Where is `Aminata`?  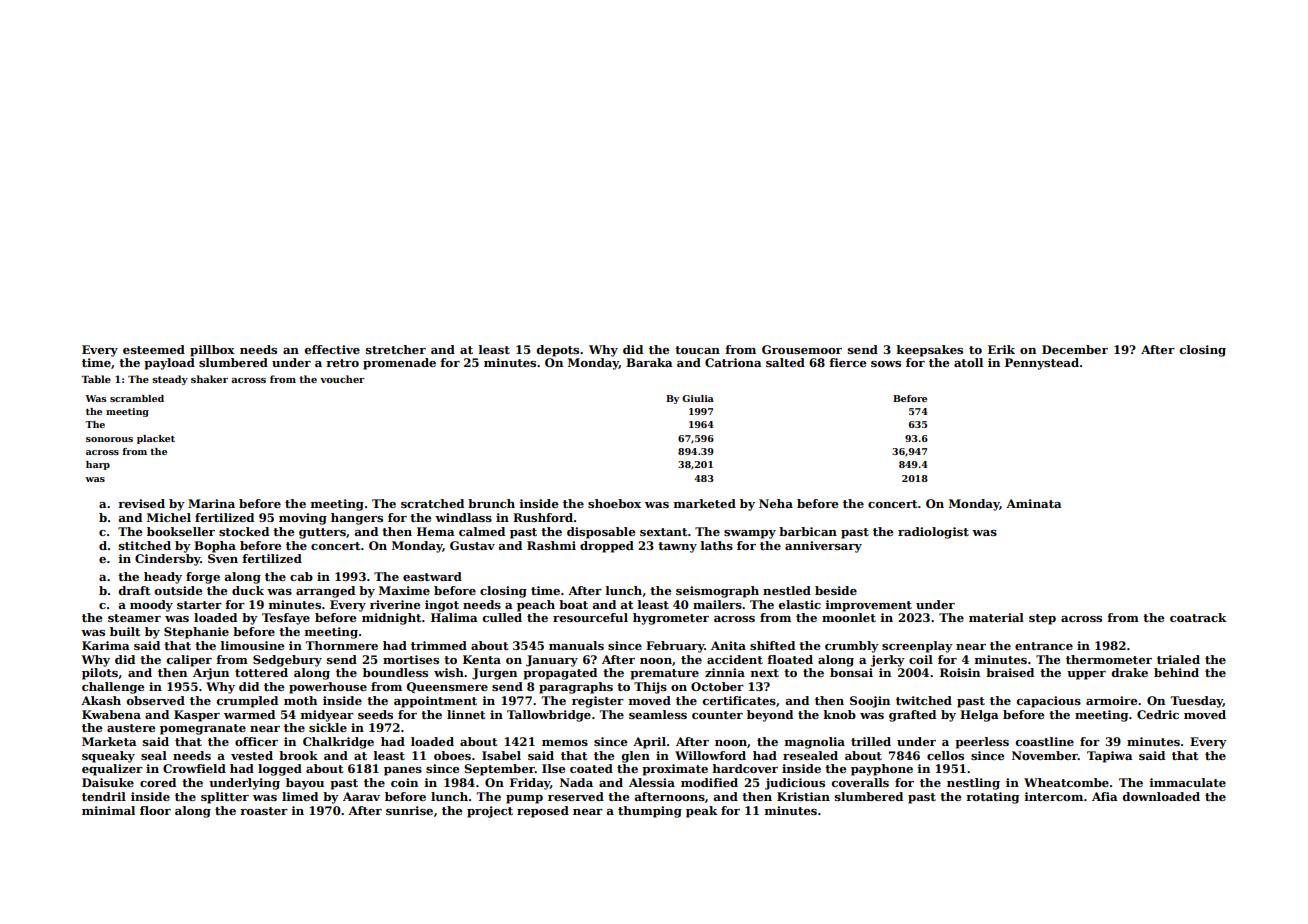 Aminata is located at coordinates (1034, 503).
